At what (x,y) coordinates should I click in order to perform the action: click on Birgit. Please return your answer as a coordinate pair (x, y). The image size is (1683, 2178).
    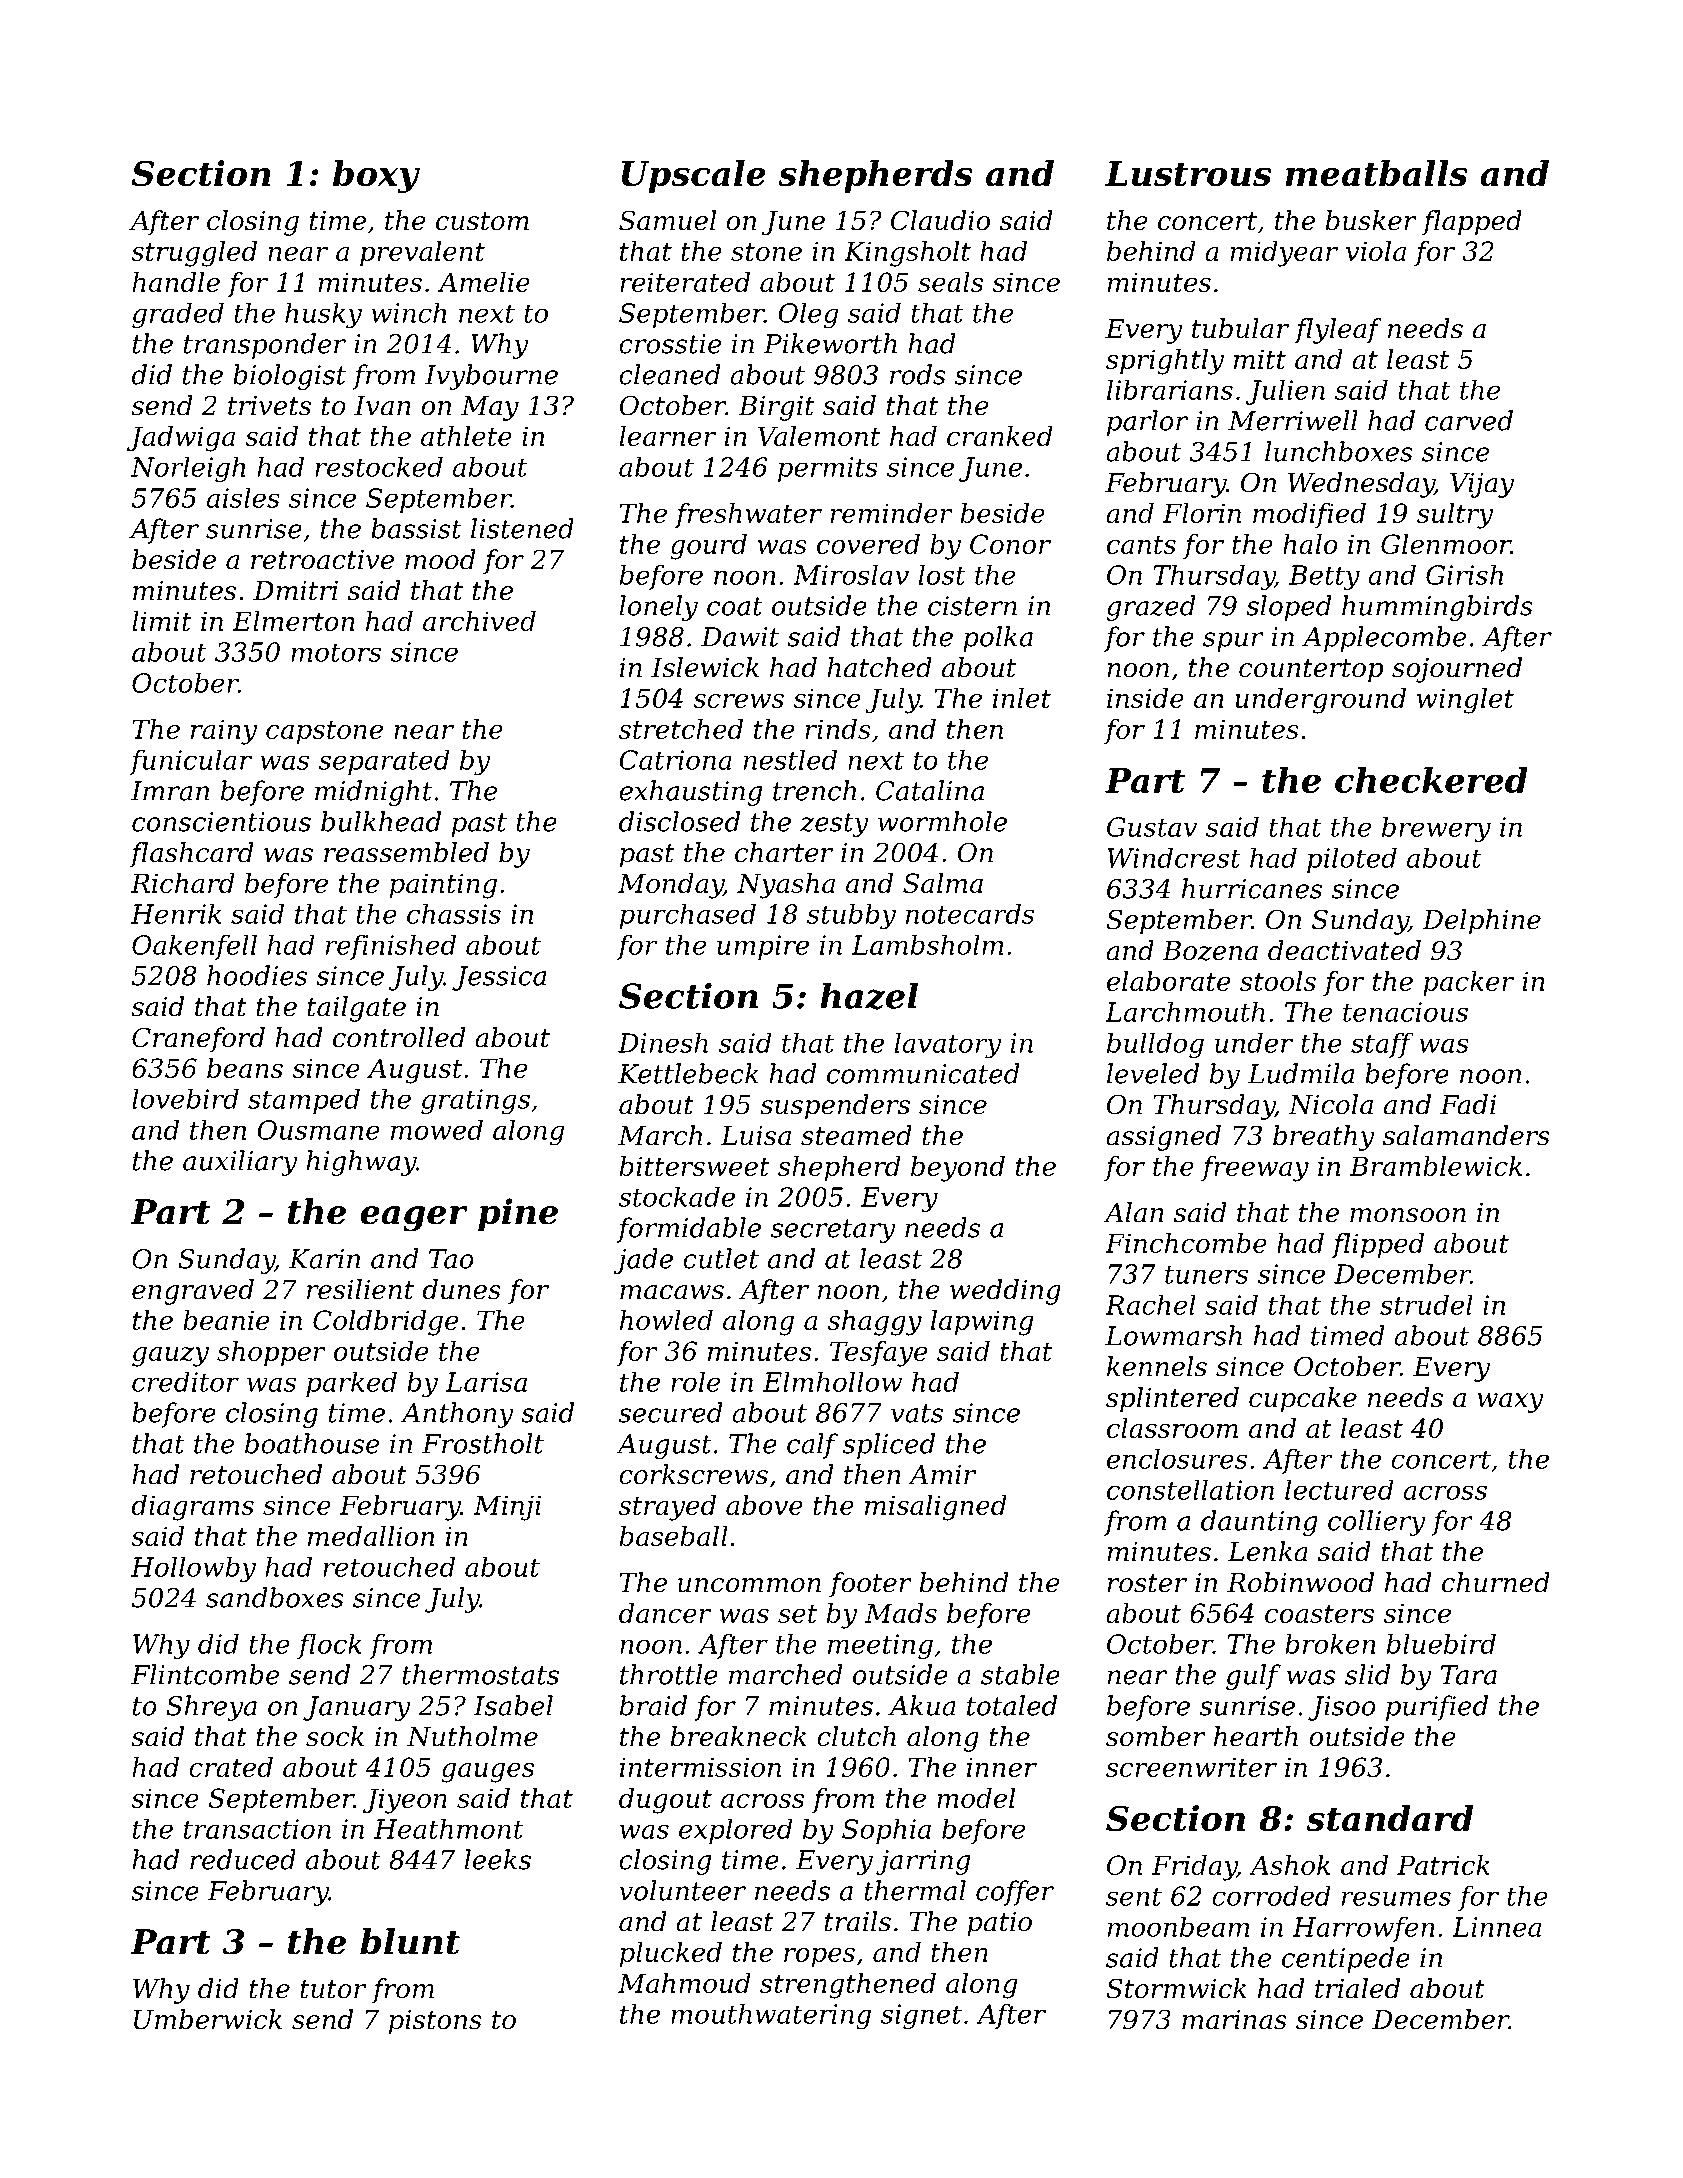
    Looking at the image, I should click on (776, 408).
